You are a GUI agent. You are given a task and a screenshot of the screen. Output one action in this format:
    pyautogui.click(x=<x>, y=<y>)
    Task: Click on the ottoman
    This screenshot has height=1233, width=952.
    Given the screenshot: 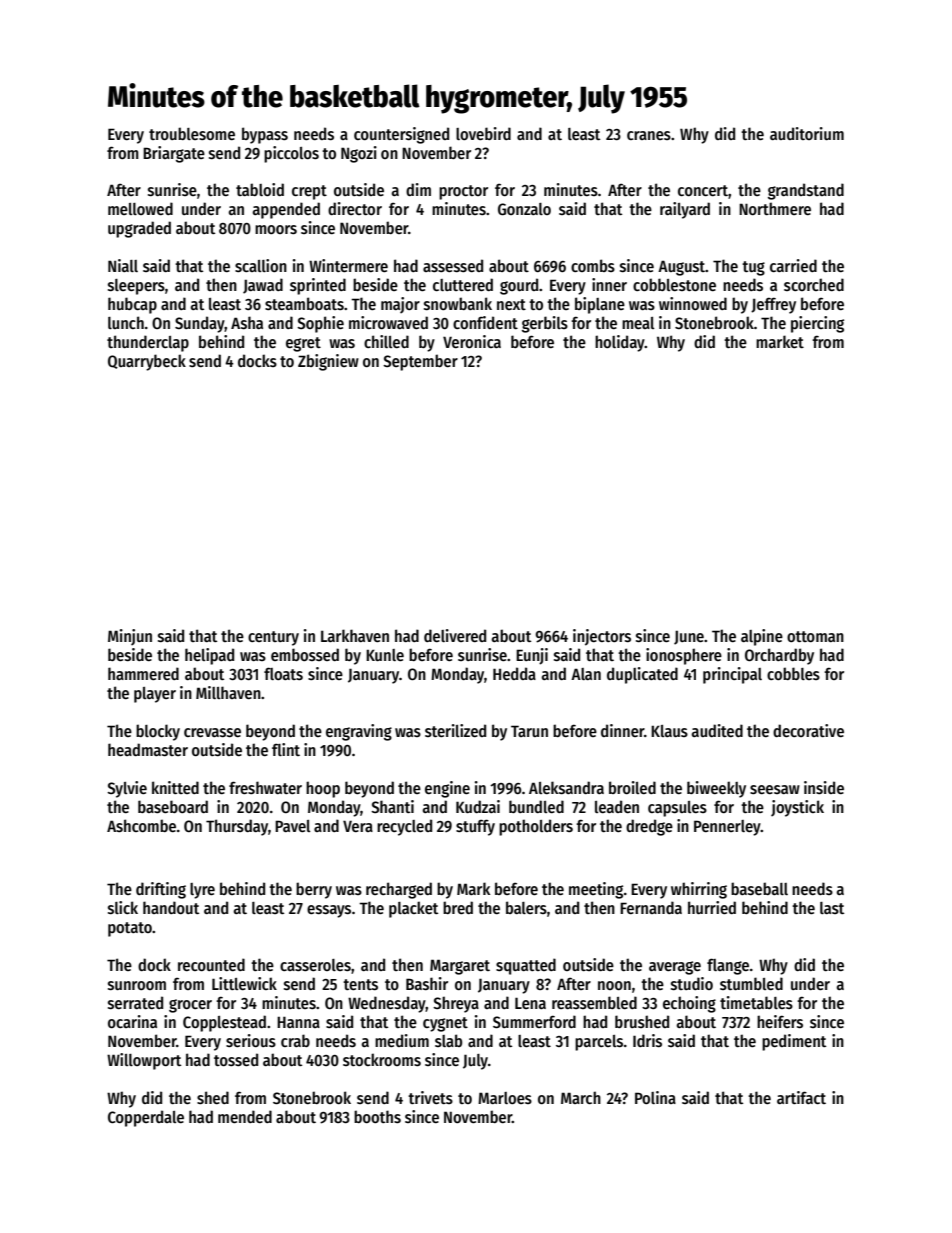 What is the action you would take?
    pyautogui.click(x=815, y=636)
